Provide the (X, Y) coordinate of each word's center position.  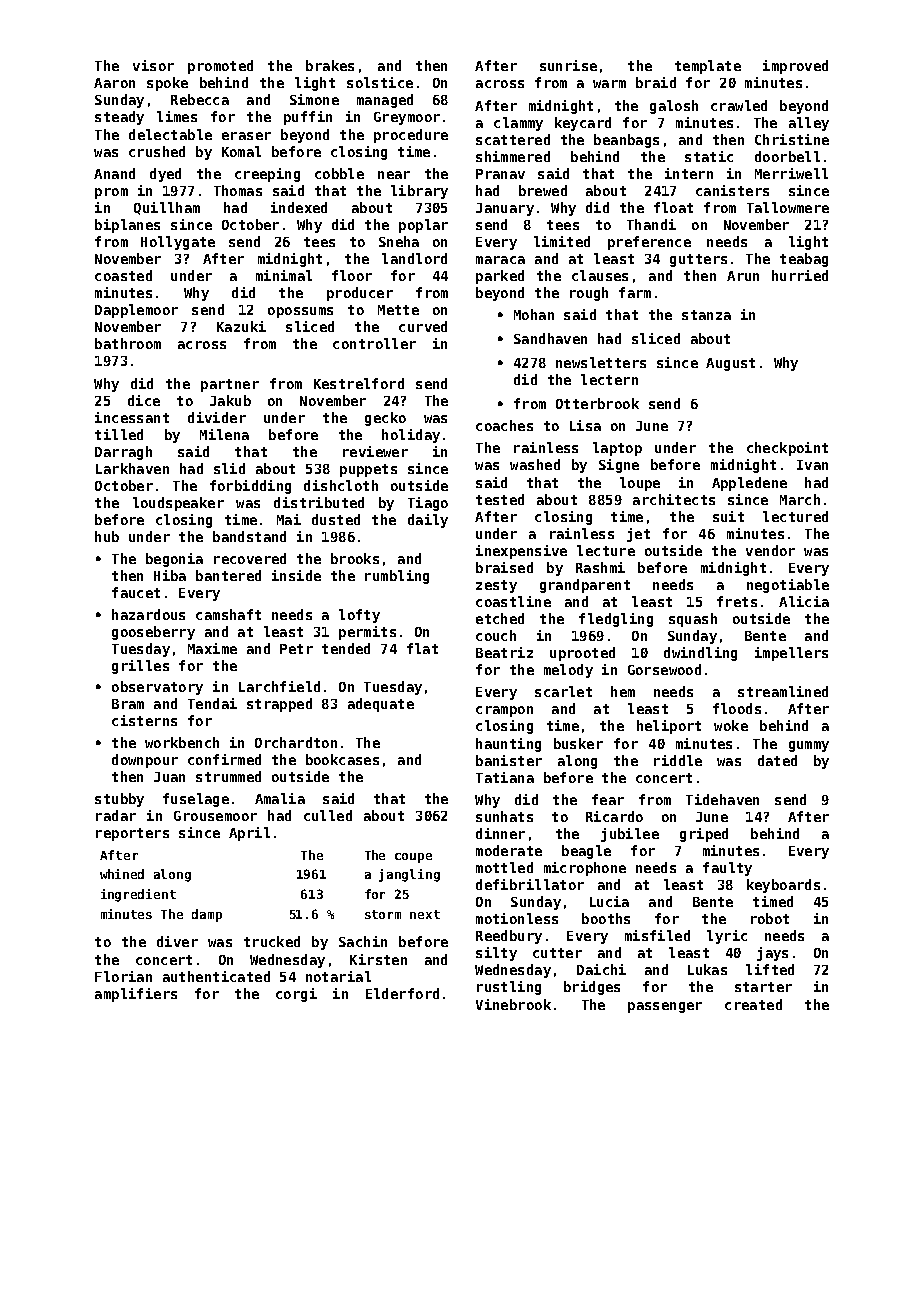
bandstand (249, 536)
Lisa (585, 425)
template (708, 67)
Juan (169, 777)
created (753, 1004)
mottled (504, 867)
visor (153, 65)
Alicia (804, 601)
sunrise (568, 65)
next (425, 914)
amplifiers (136, 995)
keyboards (783, 886)
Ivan (812, 465)
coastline (513, 601)
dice (144, 400)
